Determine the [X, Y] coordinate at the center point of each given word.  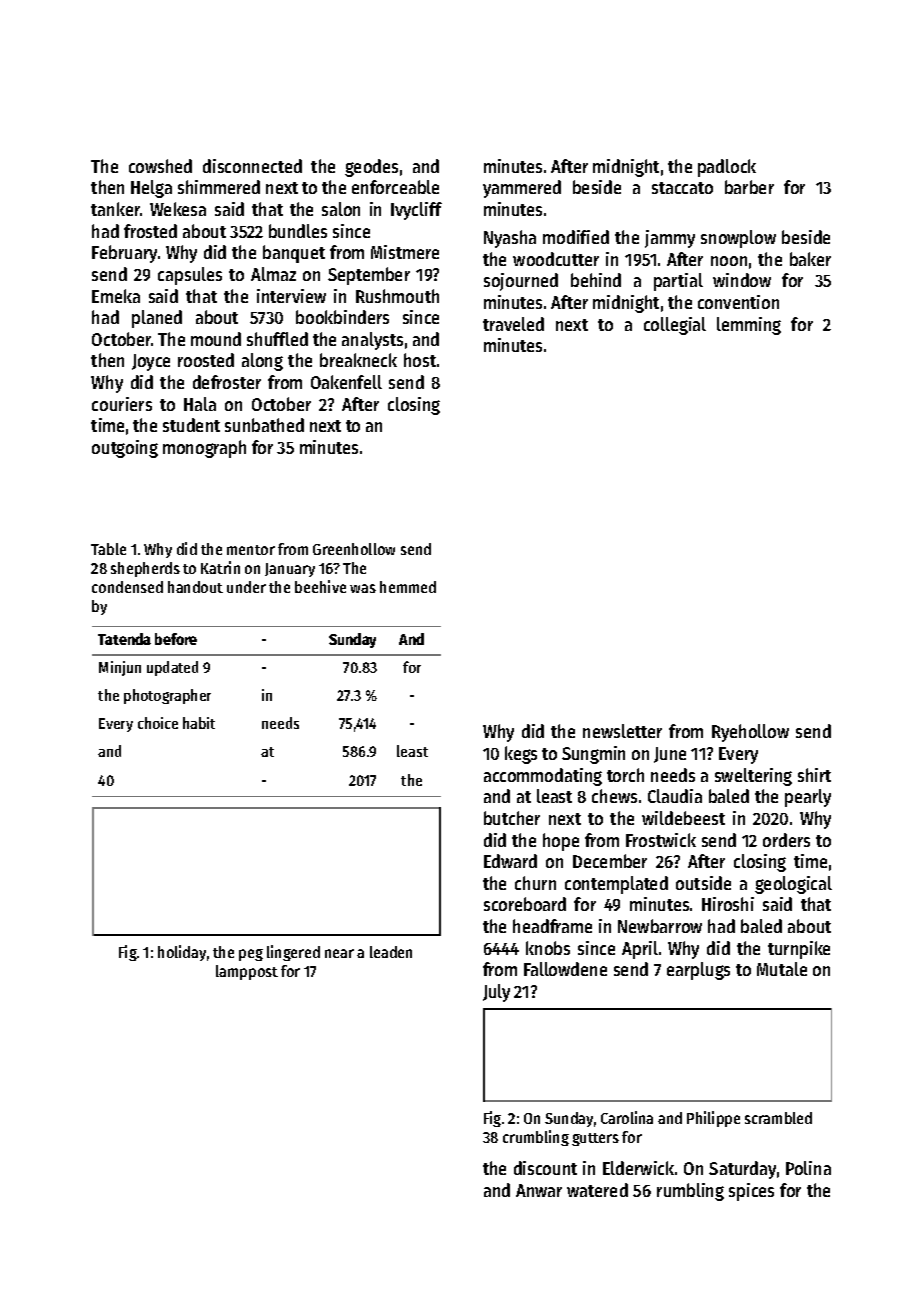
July [496, 993]
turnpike [799, 950]
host [420, 360]
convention [738, 302]
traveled [513, 324]
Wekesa [178, 209]
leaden [391, 952]
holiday [182, 953]
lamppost [247, 972]
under [246, 587]
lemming [749, 326]
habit [199, 723]
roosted [206, 360]
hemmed [408, 587]
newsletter [622, 731]
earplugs [698, 971]
